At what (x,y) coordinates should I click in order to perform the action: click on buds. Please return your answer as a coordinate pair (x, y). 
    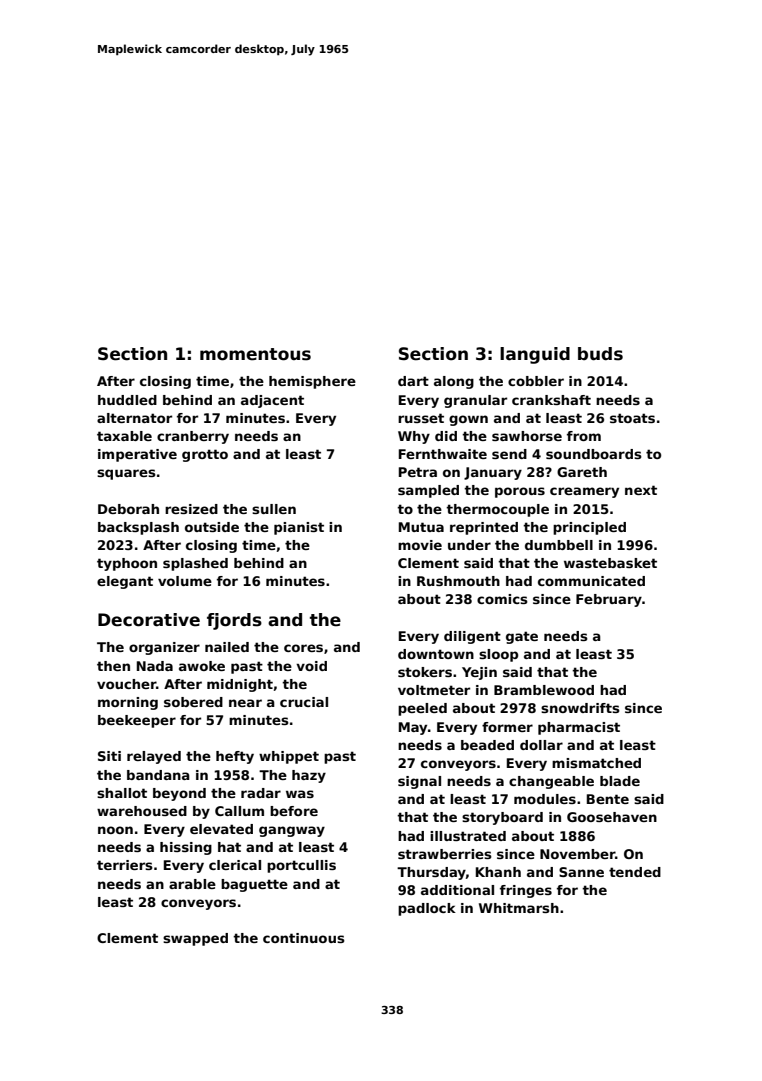
    Looking at the image, I should click on (600, 354).
